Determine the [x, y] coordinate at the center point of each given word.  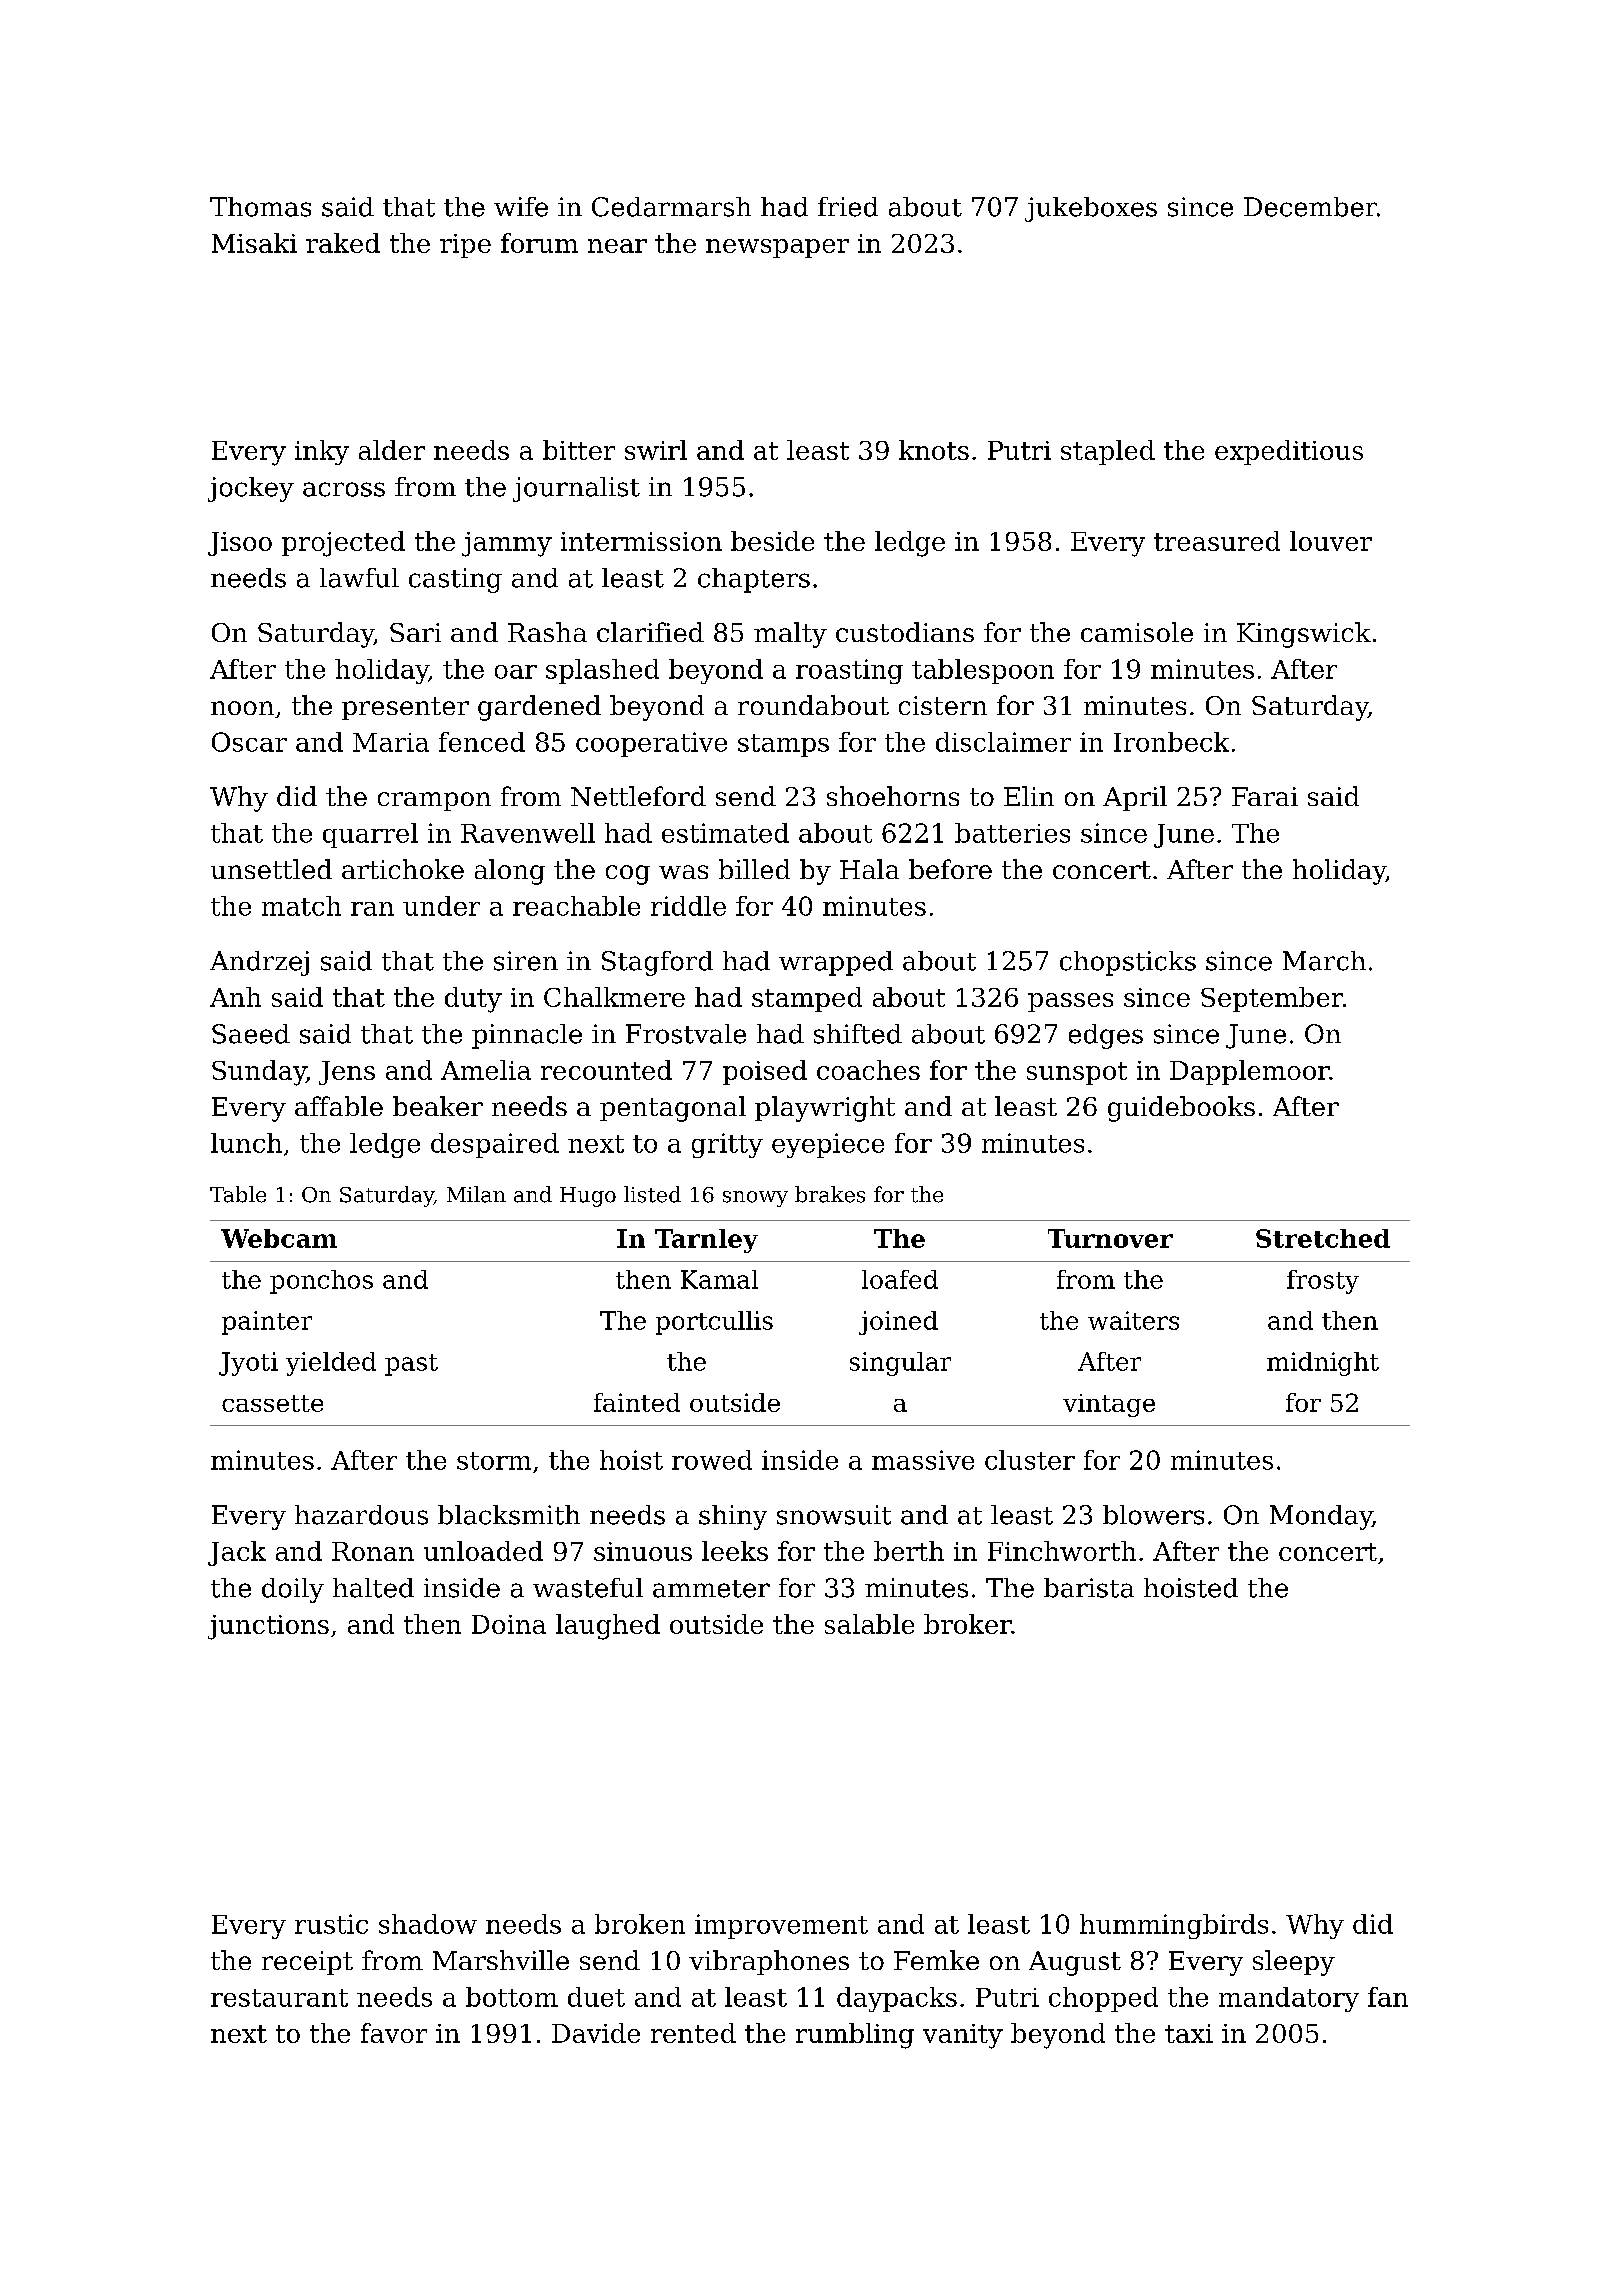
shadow [428, 1924]
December [1310, 207]
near [617, 246]
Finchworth [1062, 1551]
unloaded [483, 1551]
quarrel [370, 835]
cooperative [651, 744]
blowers [1153, 1515]
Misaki [254, 243]
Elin [1029, 796]
